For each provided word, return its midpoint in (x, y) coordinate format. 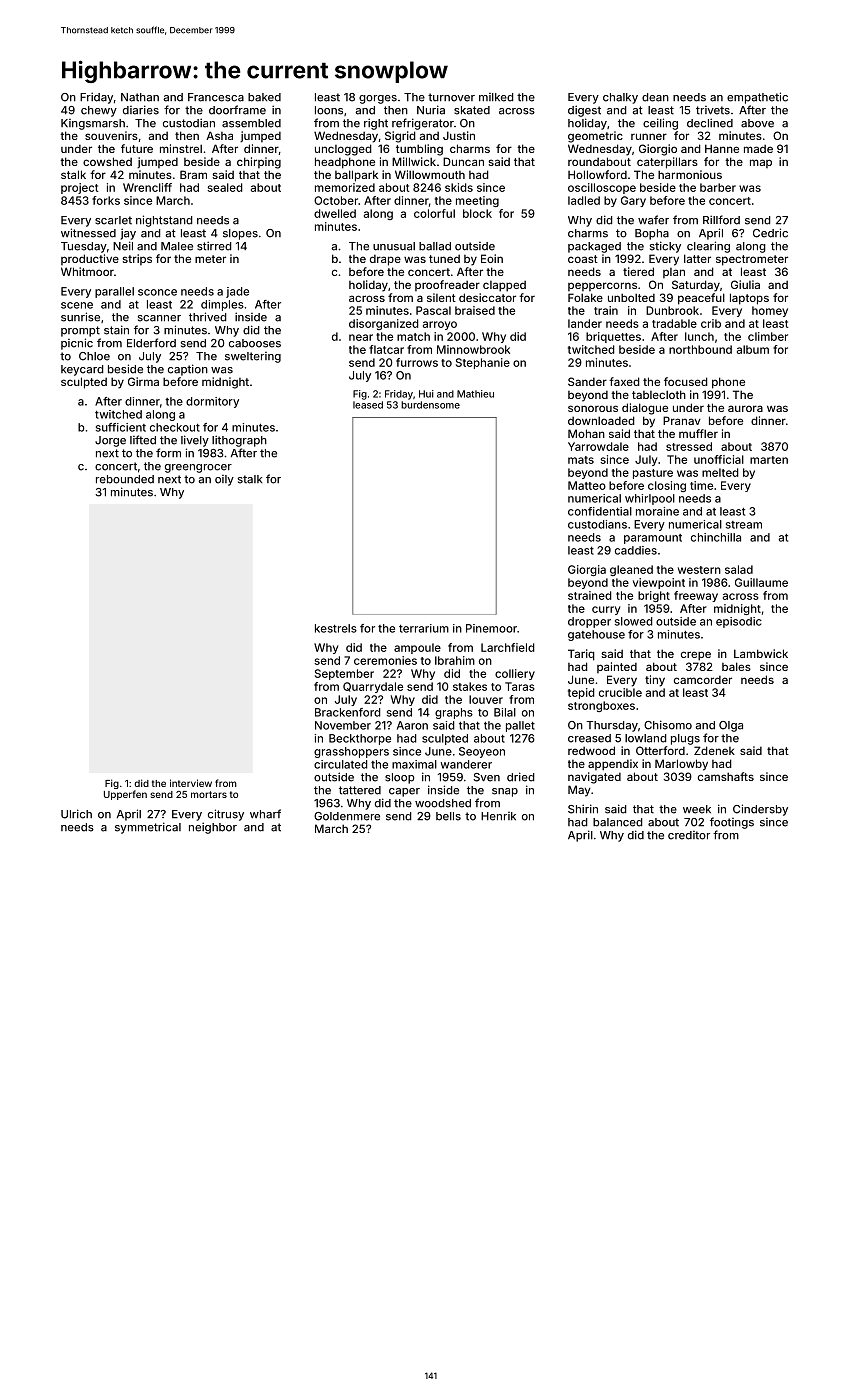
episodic (739, 622)
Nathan (140, 97)
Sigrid (400, 137)
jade (237, 292)
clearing (708, 247)
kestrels (336, 628)
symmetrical (148, 828)
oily (224, 480)
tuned (444, 259)
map (761, 163)
